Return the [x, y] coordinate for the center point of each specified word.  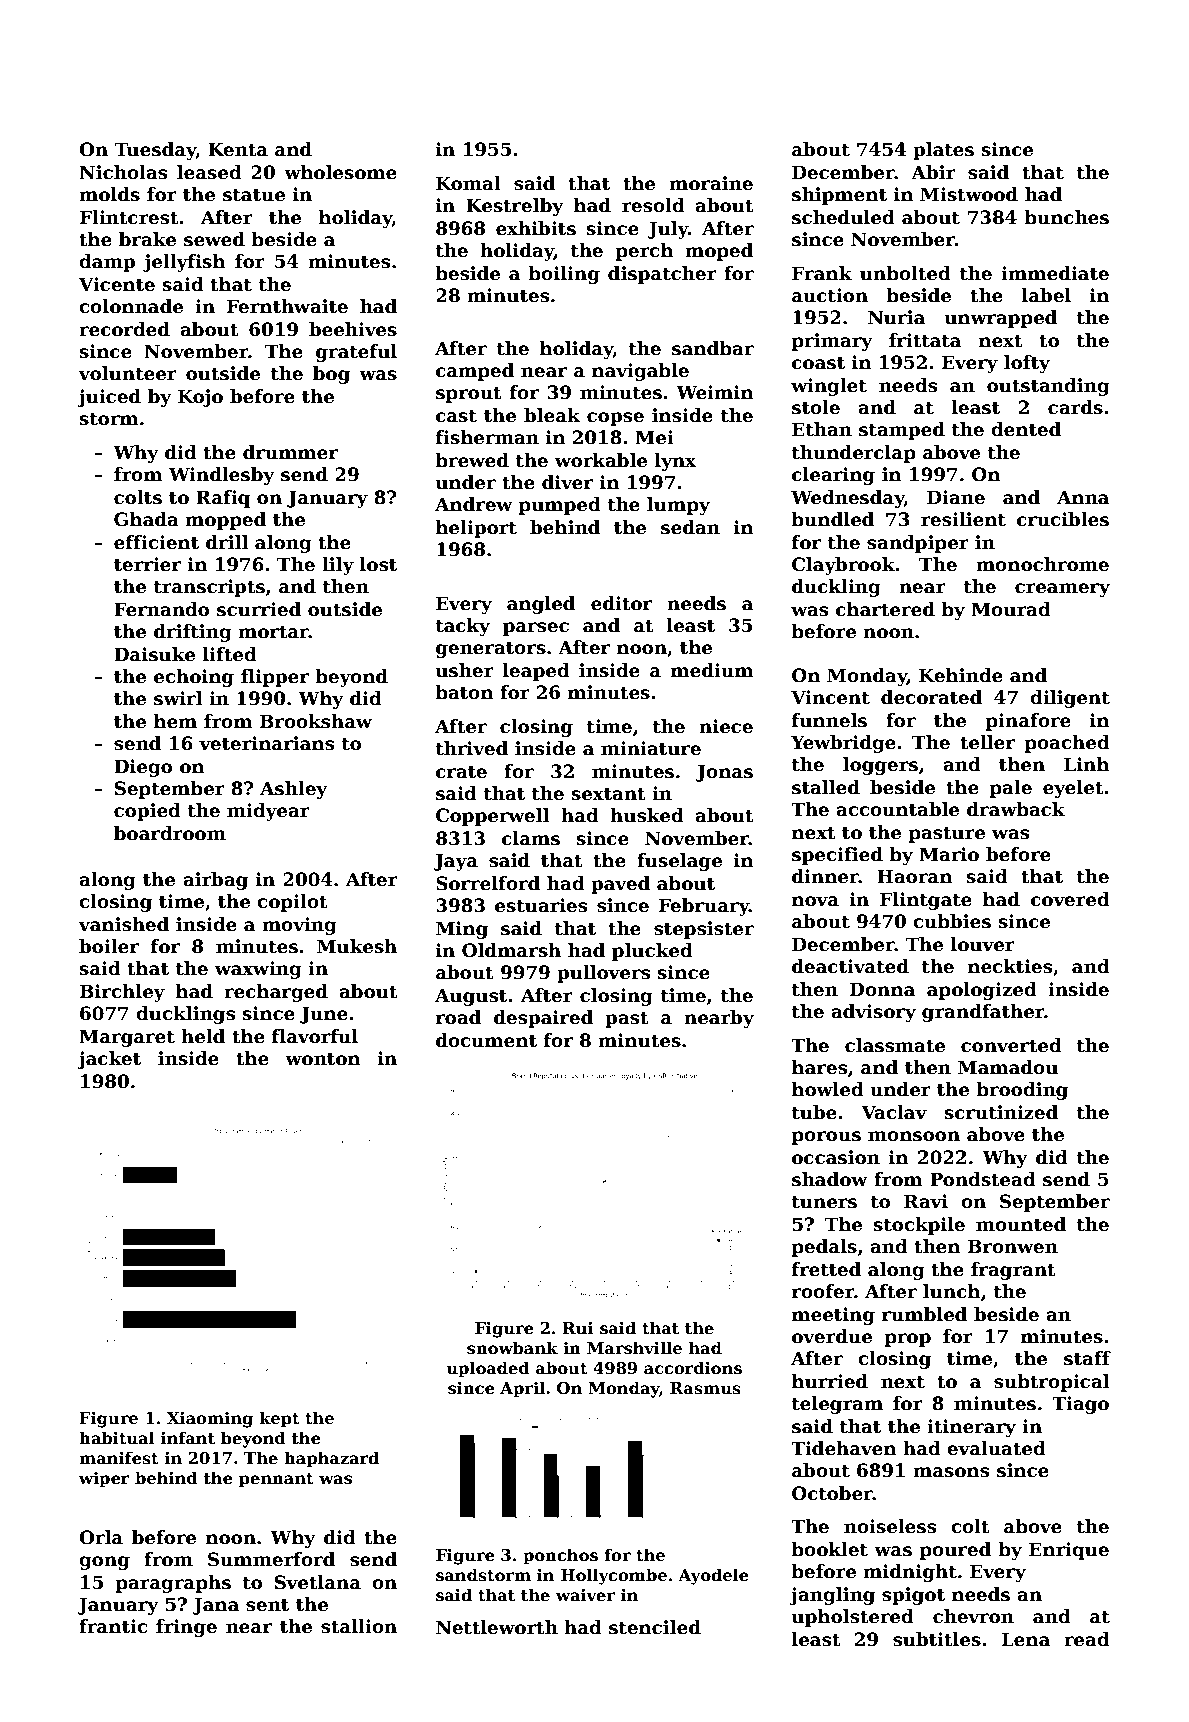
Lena [1026, 1639]
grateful [356, 353]
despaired [543, 1019]
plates [943, 151]
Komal [468, 183]
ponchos [560, 1556]
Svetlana [318, 1582]
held [203, 1036]
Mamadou [1008, 1067]
